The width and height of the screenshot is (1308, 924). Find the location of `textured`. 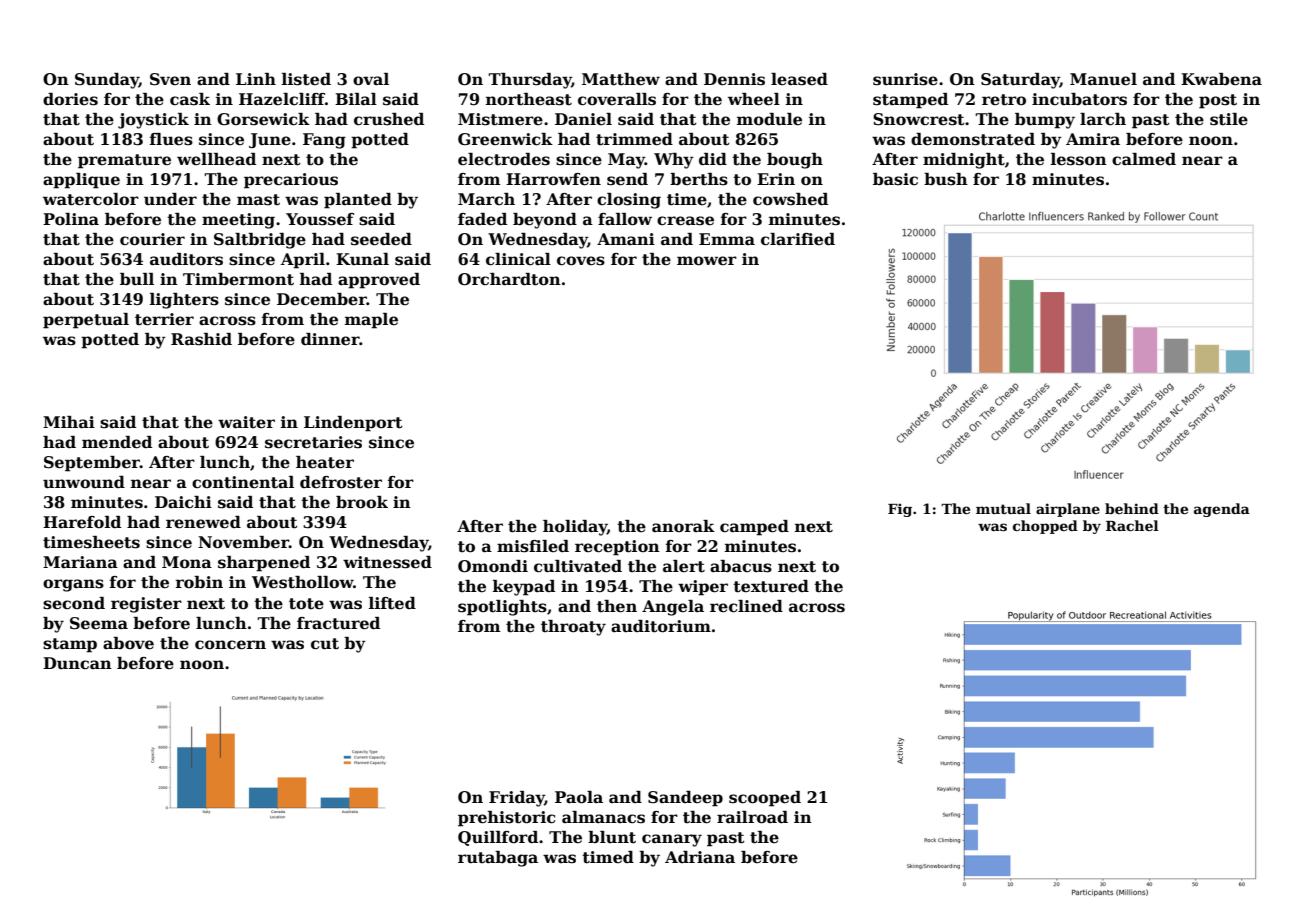

textured is located at coordinates (771, 586).
